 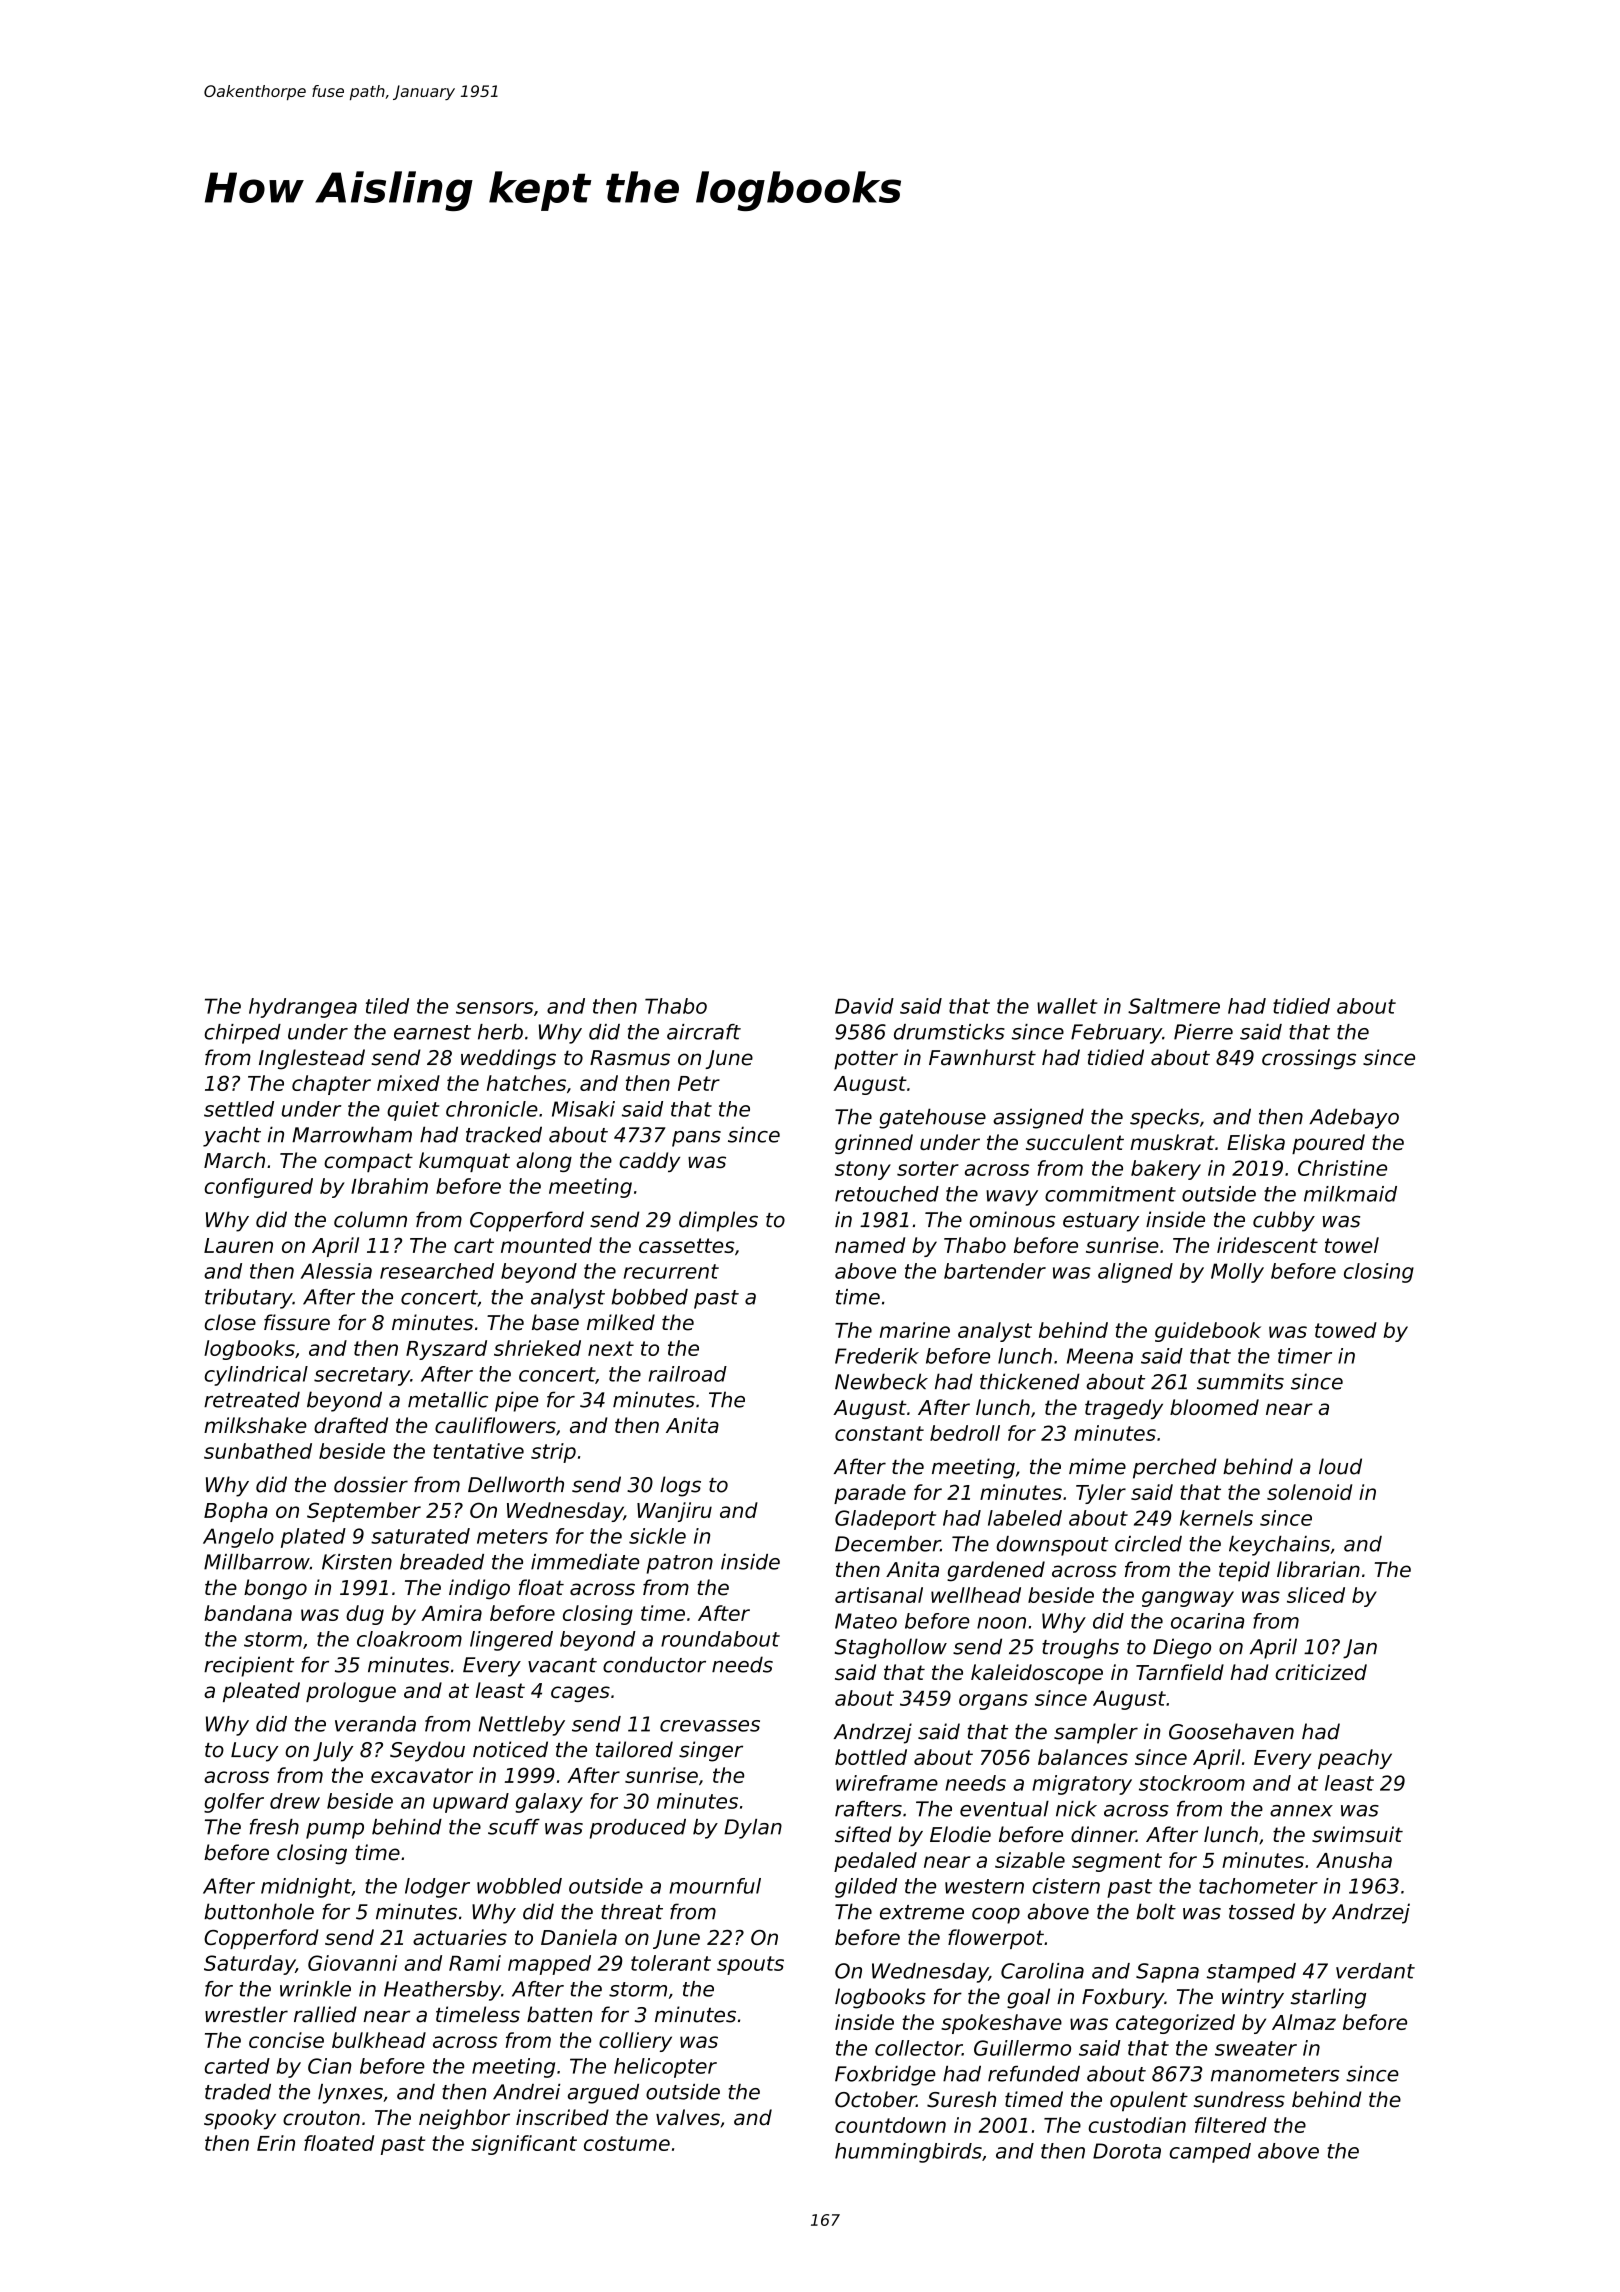 I want to click on Erin, so click(x=276, y=2143).
